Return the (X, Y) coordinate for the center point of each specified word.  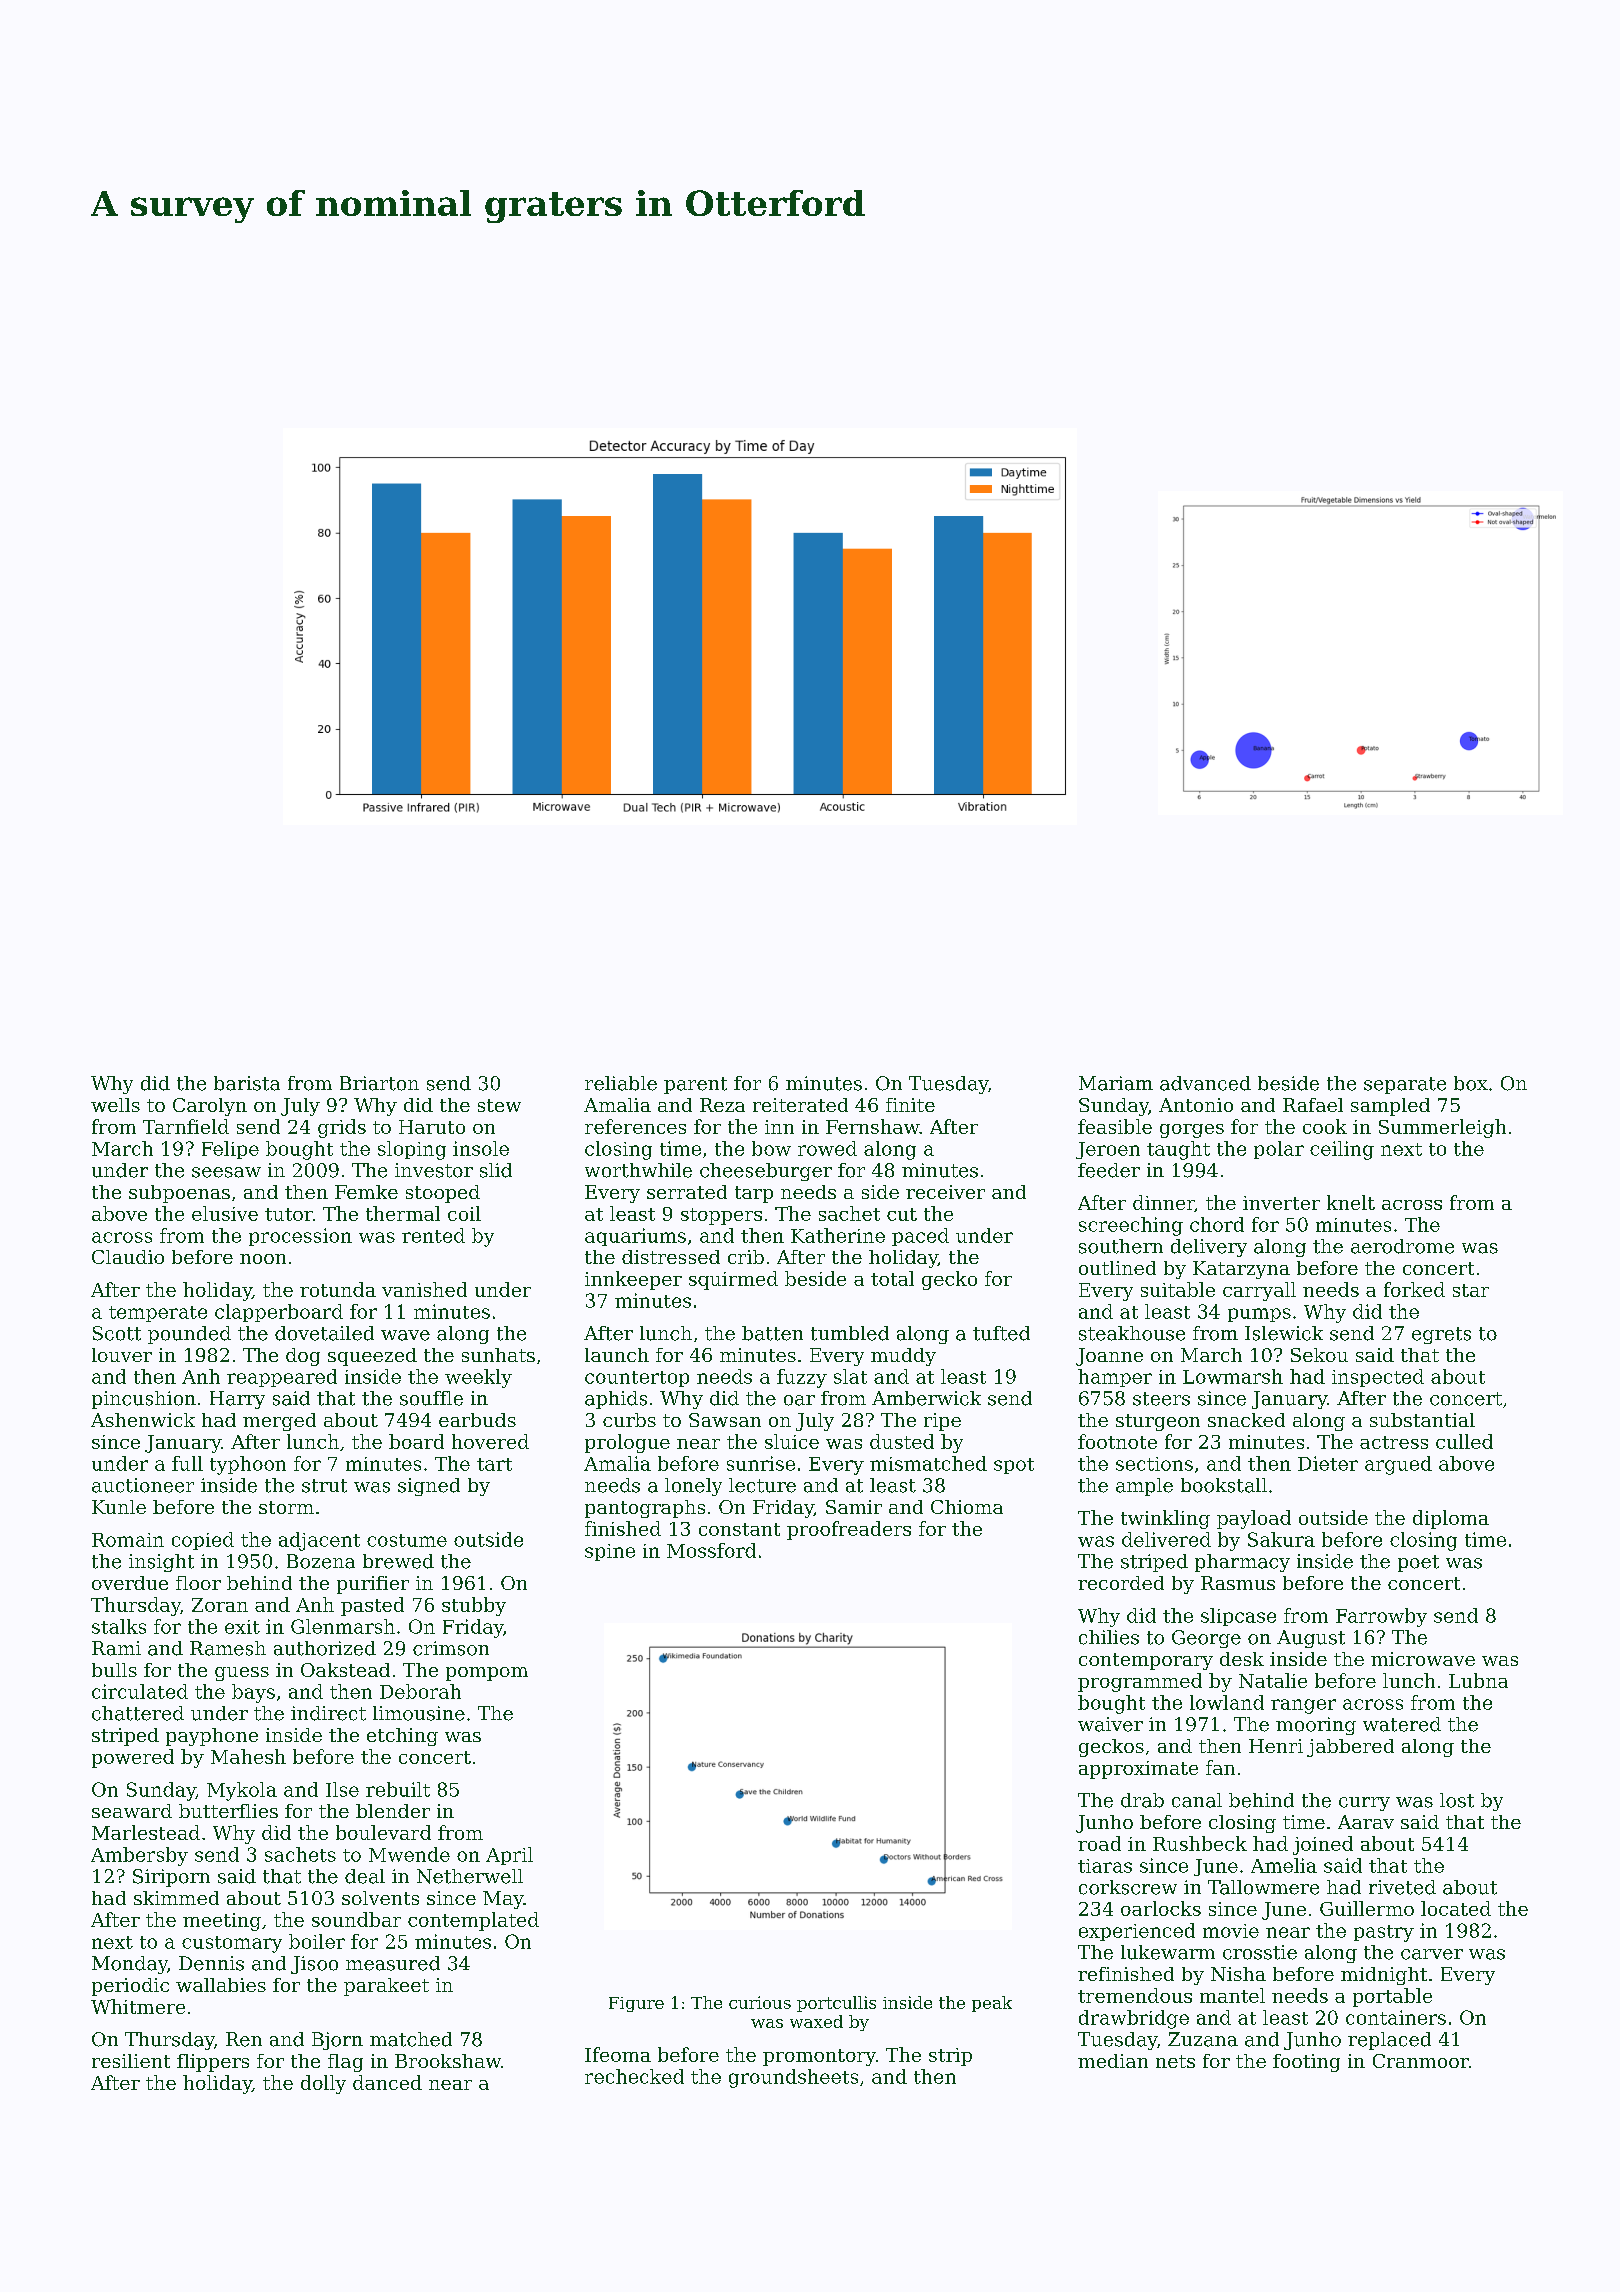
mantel (1232, 1995)
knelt (1351, 1202)
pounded (189, 1335)
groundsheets (793, 2078)
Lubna (1478, 1680)
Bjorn (337, 2041)
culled (1464, 1441)
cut (902, 1214)
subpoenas (179, 1194)
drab (1142, 1800)
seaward (132, 1811)
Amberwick (926, 1398)
